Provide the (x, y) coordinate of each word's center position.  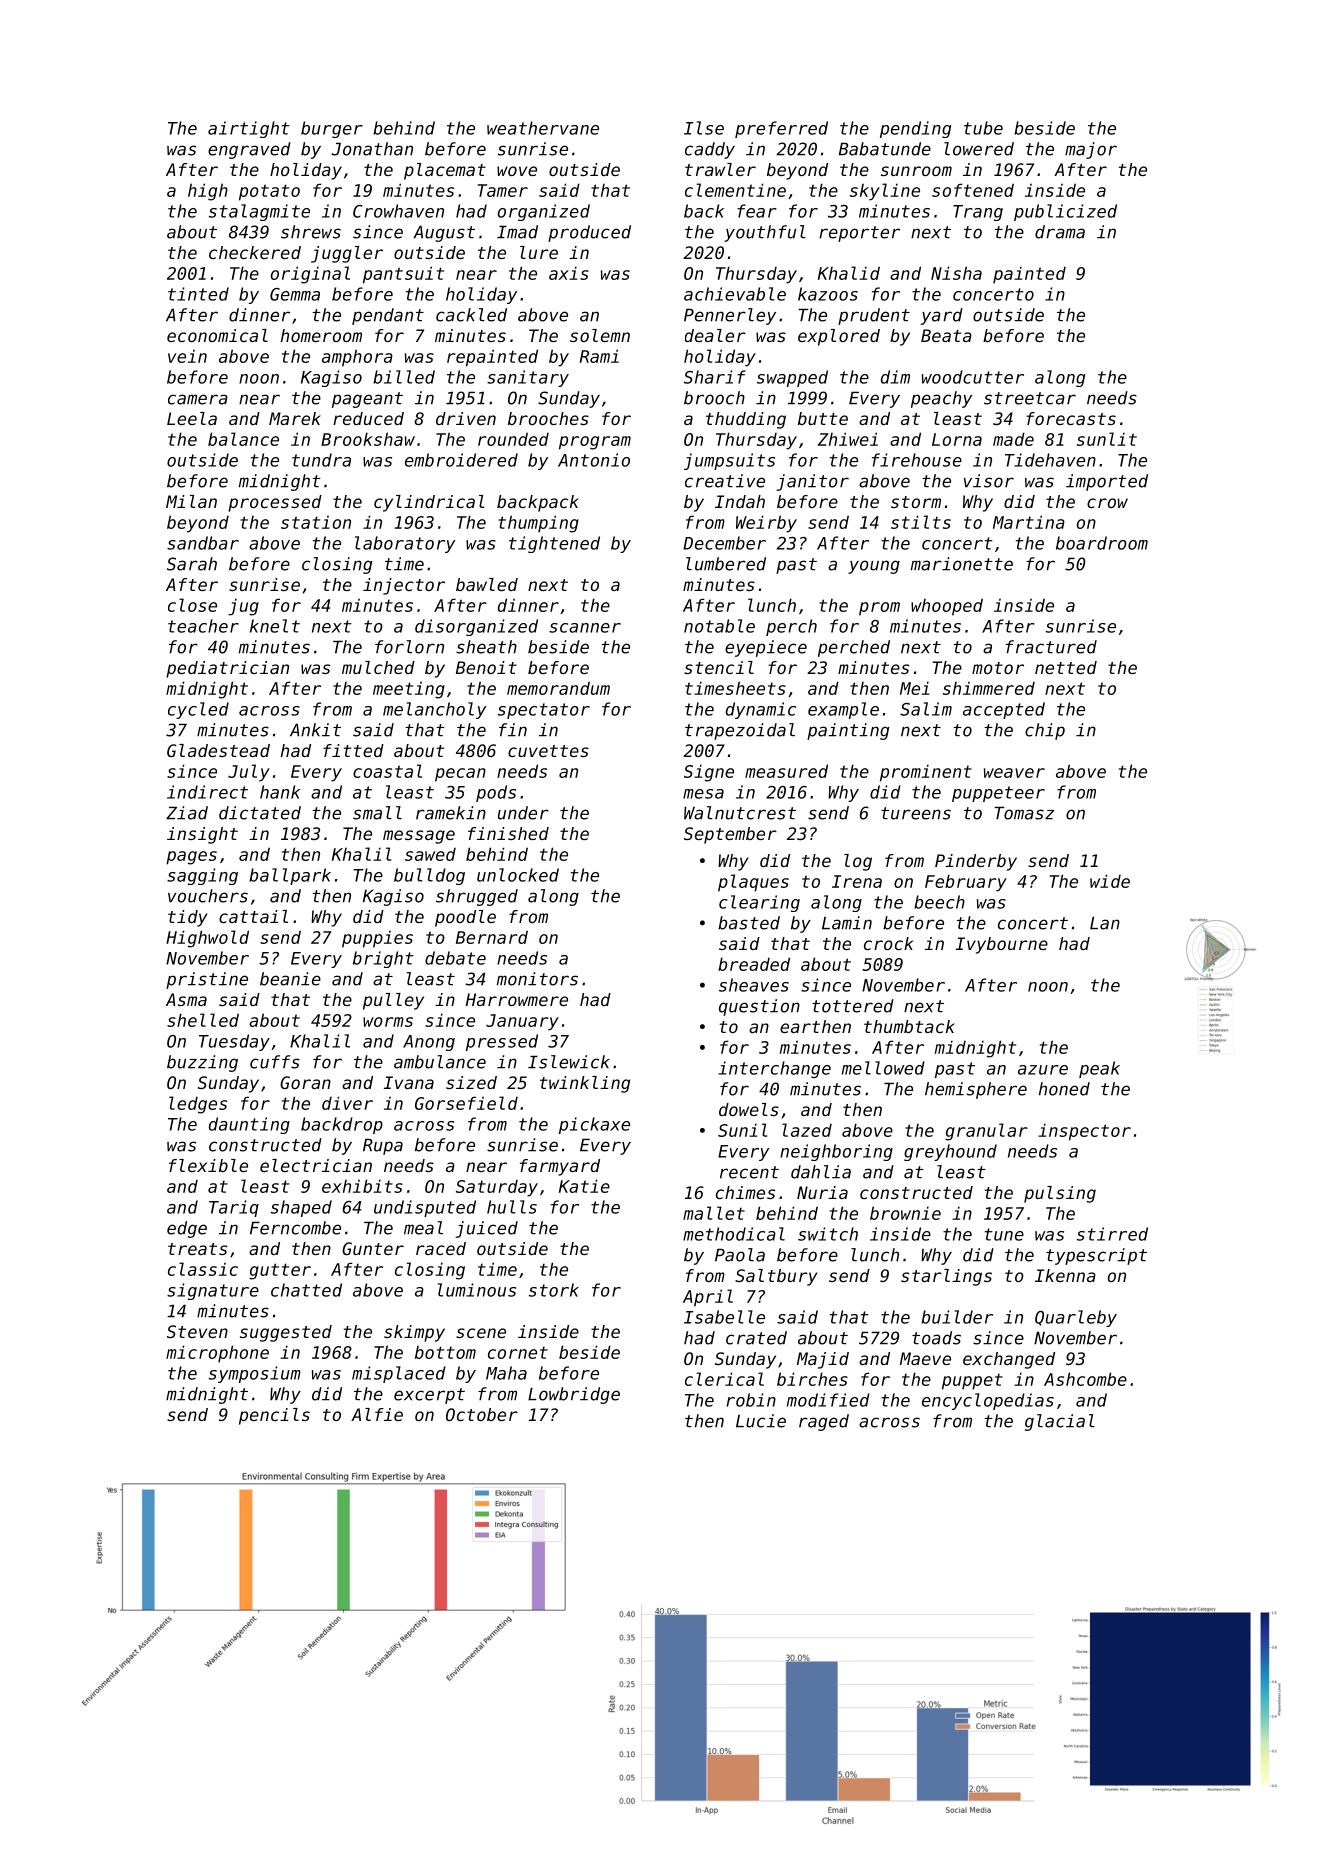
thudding (746, 420)
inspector (1084, 1132)
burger (332, 129)
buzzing (202, 1063)
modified (828, 1400)
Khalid (849, 273)
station (316, 522)
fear (757, 211)
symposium (255, 1374)
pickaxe (594, 1125)
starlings (946, 1277)
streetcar (1030, 398)
